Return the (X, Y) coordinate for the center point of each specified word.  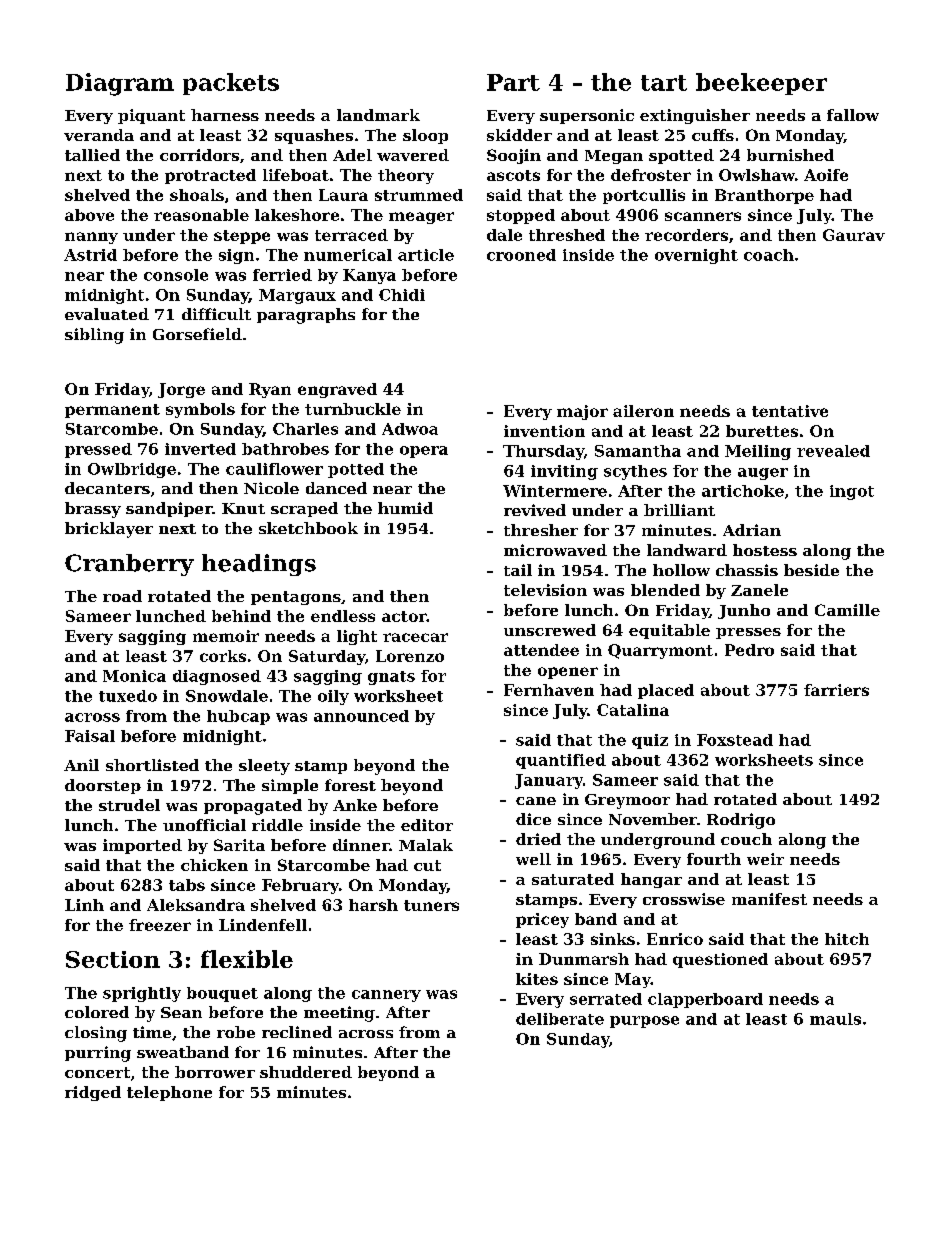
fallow (853, 115)
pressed (98, 450)
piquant (151, 116)
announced (361, 716)
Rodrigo (741, 821)
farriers (836, 690)
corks (223, 656)
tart (664, 83)
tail (518, 570)
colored (97, 1012)
